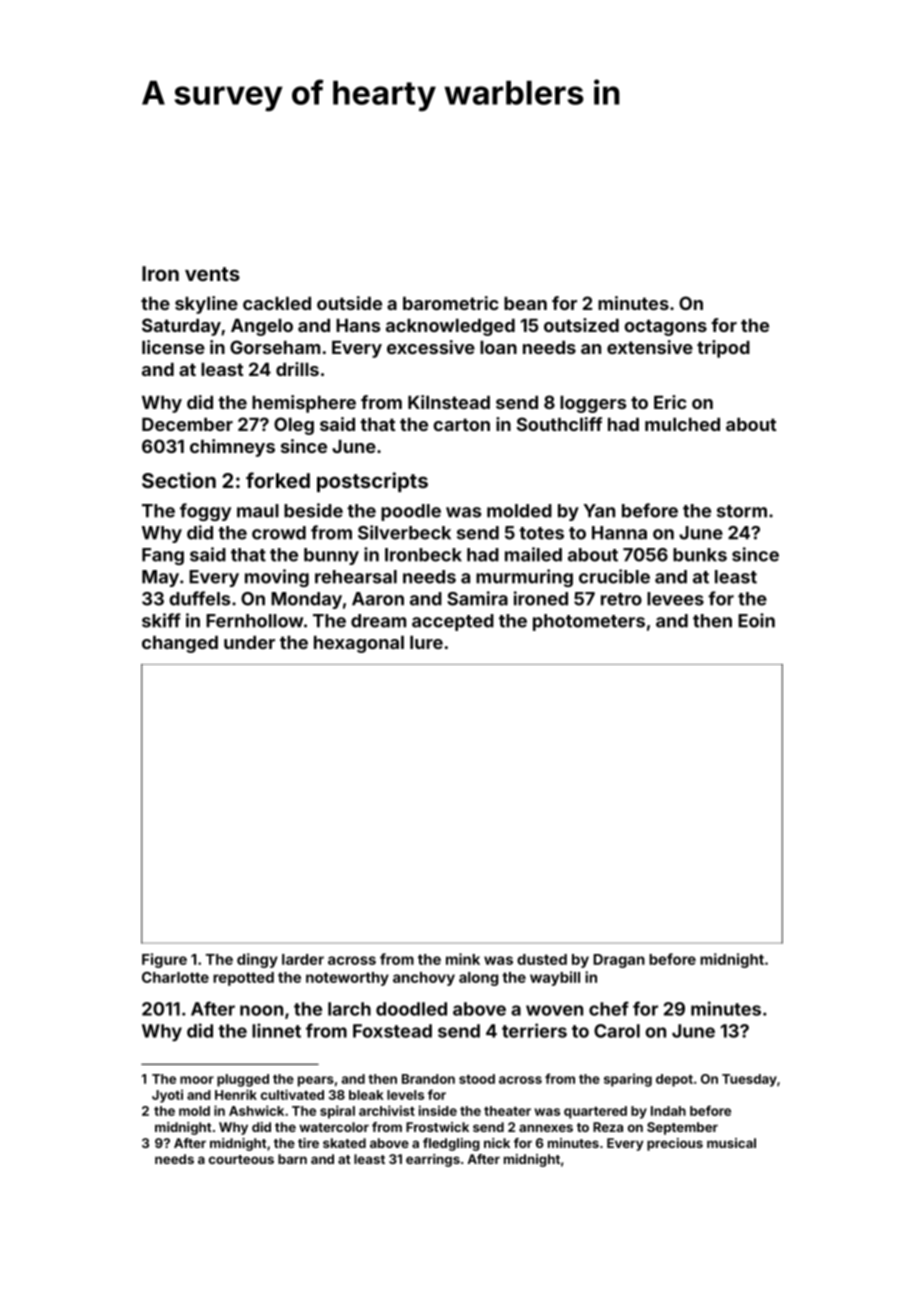 Image resolution: width=924 pixels, height=1311 pixels. Describe the element at coordinates (670, 402) in the image. I see `Eric` at that location.
